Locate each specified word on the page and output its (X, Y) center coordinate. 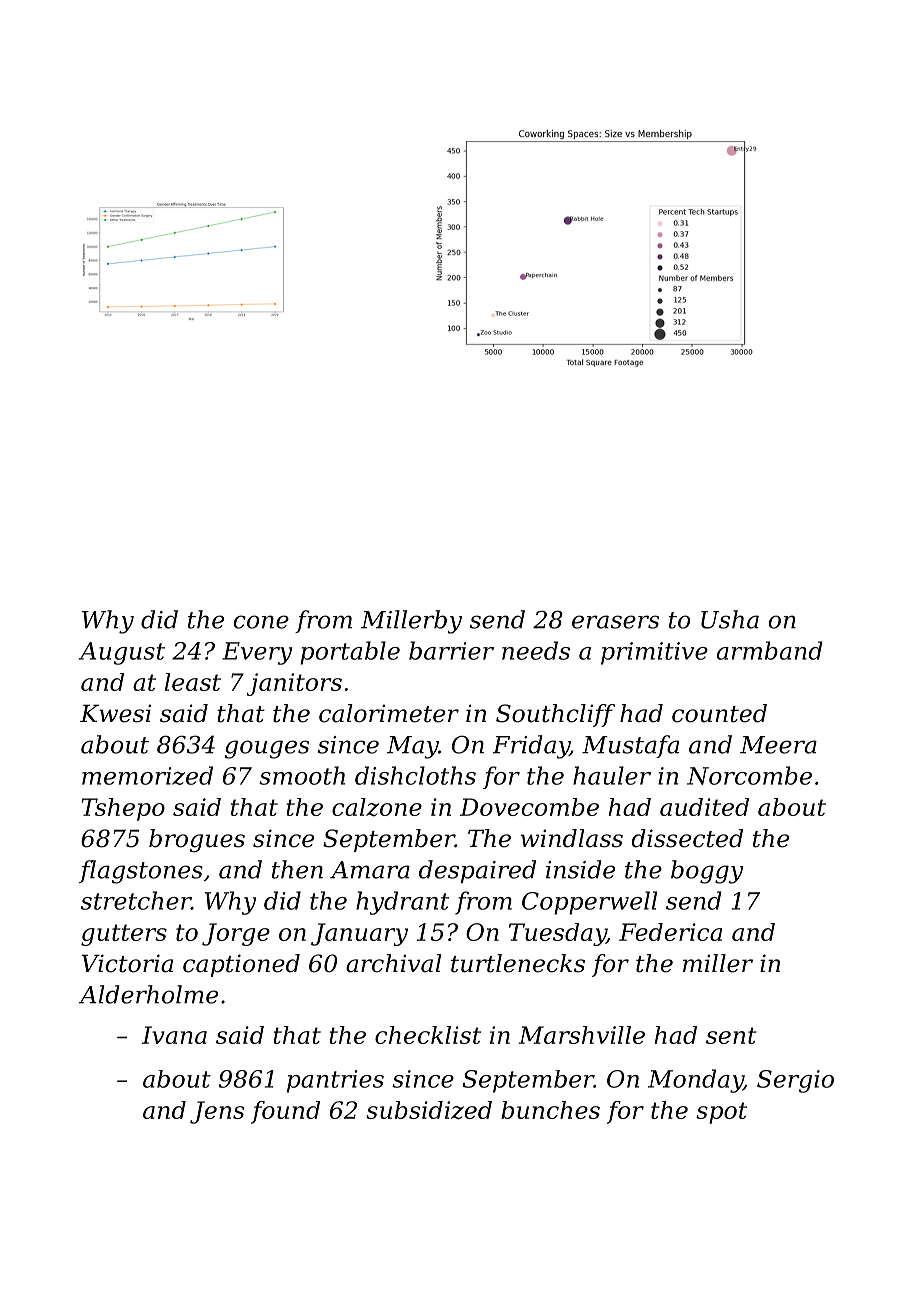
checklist (428, 1035)
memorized (147, 775)
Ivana (174, 1035)
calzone (377, 807)
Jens (217, 1112)
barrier (451, 650)
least (193, 682)
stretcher (136, 900)
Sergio (795, 1081)
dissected (687, 838)
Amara (370, 870)
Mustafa (630, 746)
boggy (707, 872)
